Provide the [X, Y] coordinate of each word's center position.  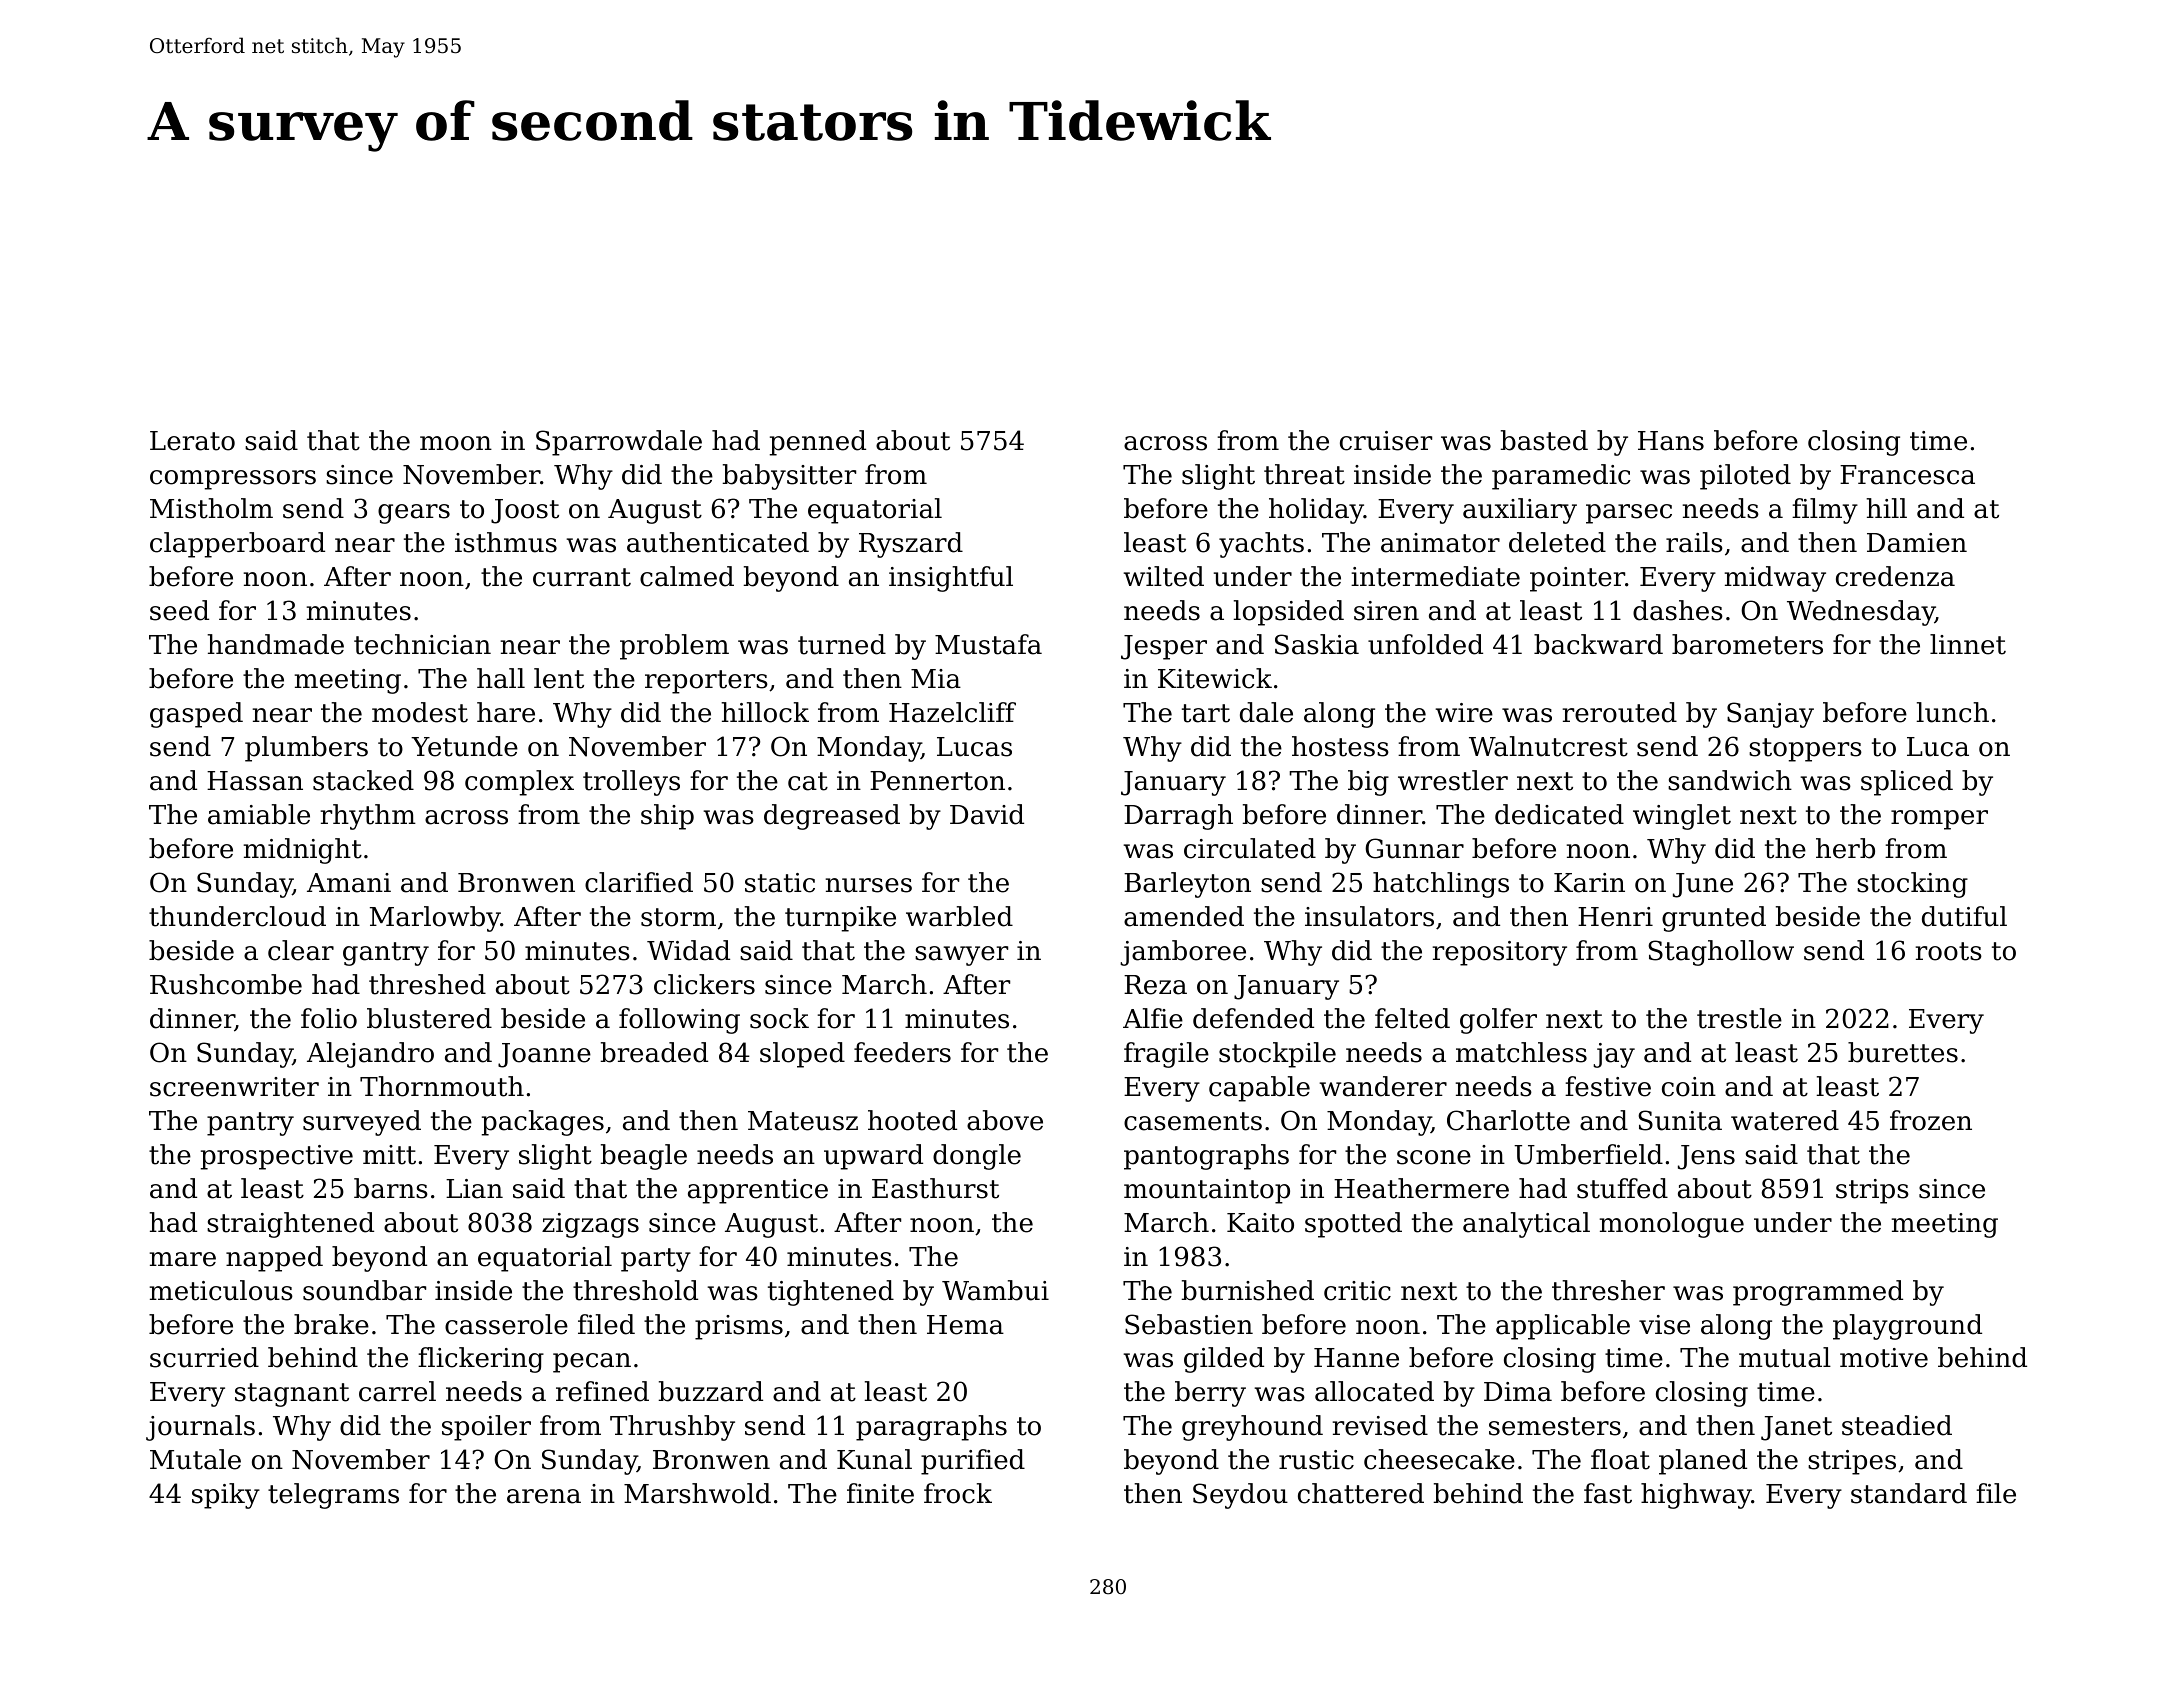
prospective [277, 1157]
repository [1500, 953]
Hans [1671, 441]
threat [1304, 474]
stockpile [1277, 1055]
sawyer [961, 956]
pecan [592, 1363]
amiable [259, 814]
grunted [1714, 919]
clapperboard [237, 545]
